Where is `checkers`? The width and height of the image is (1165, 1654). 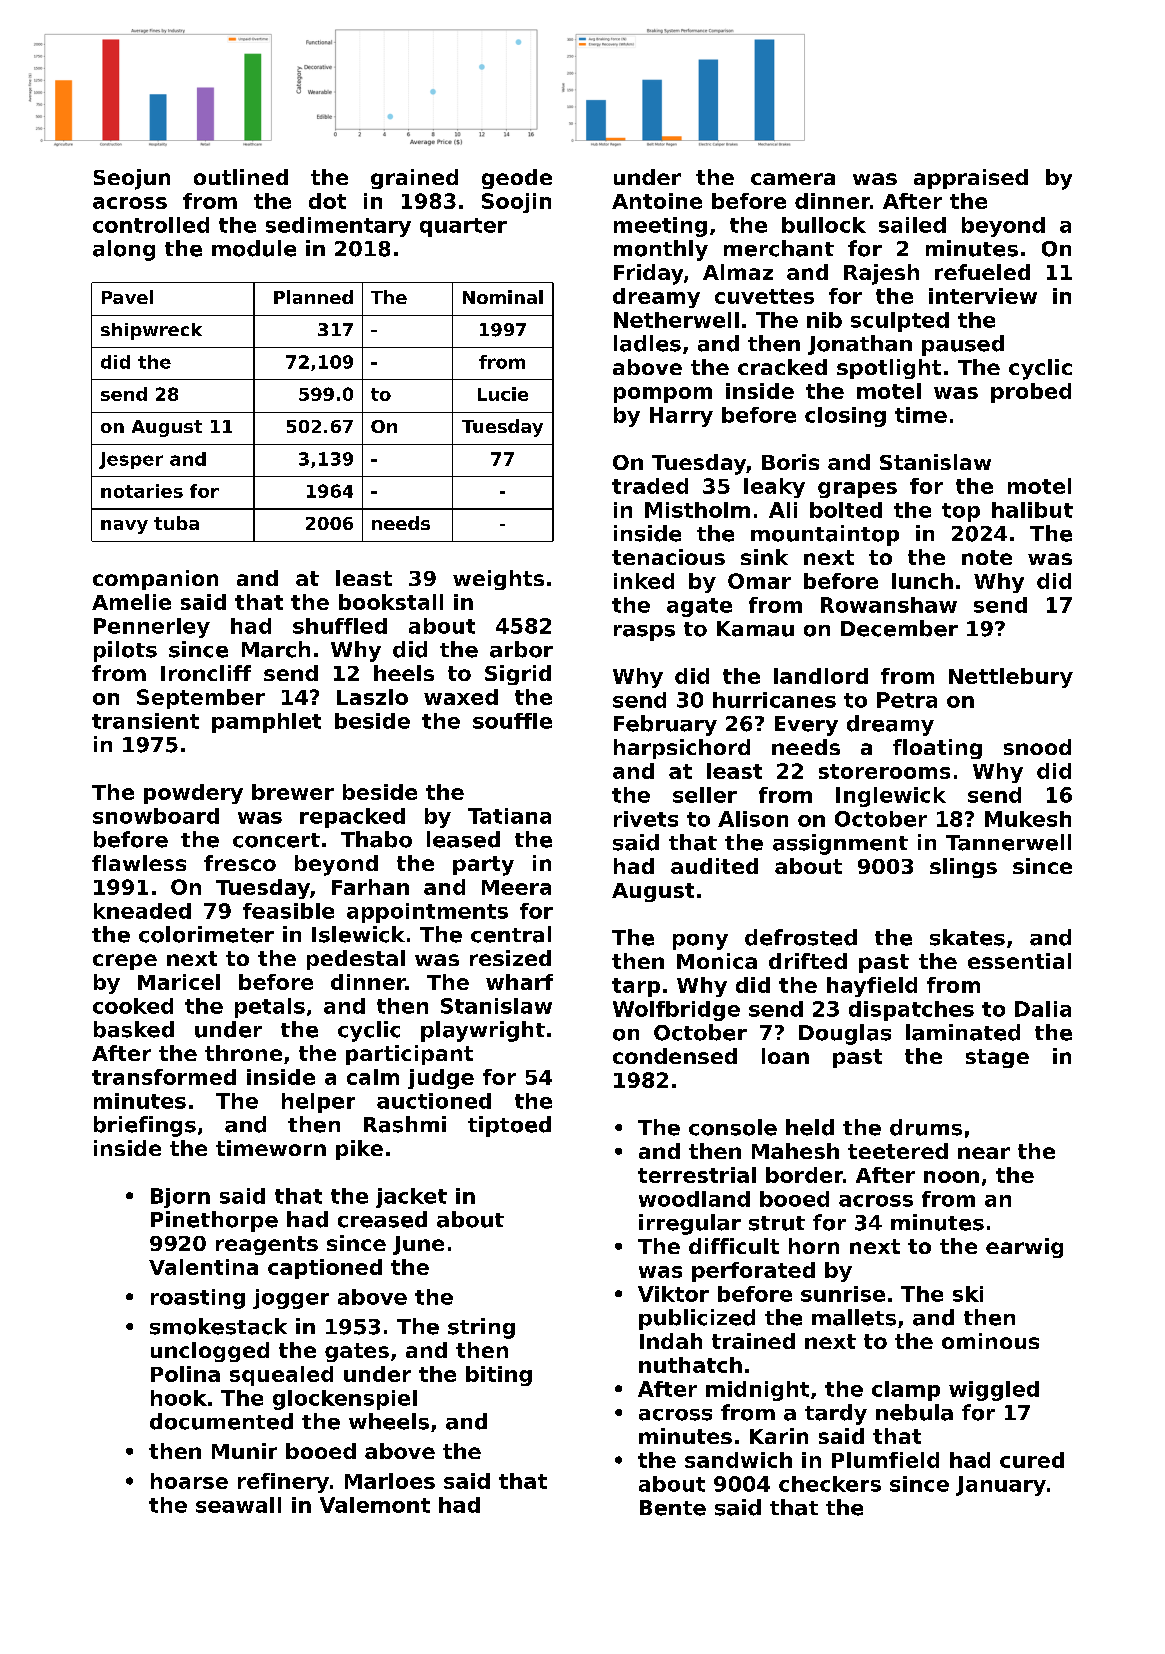
checkers is located at coordinates (830, 1484).
